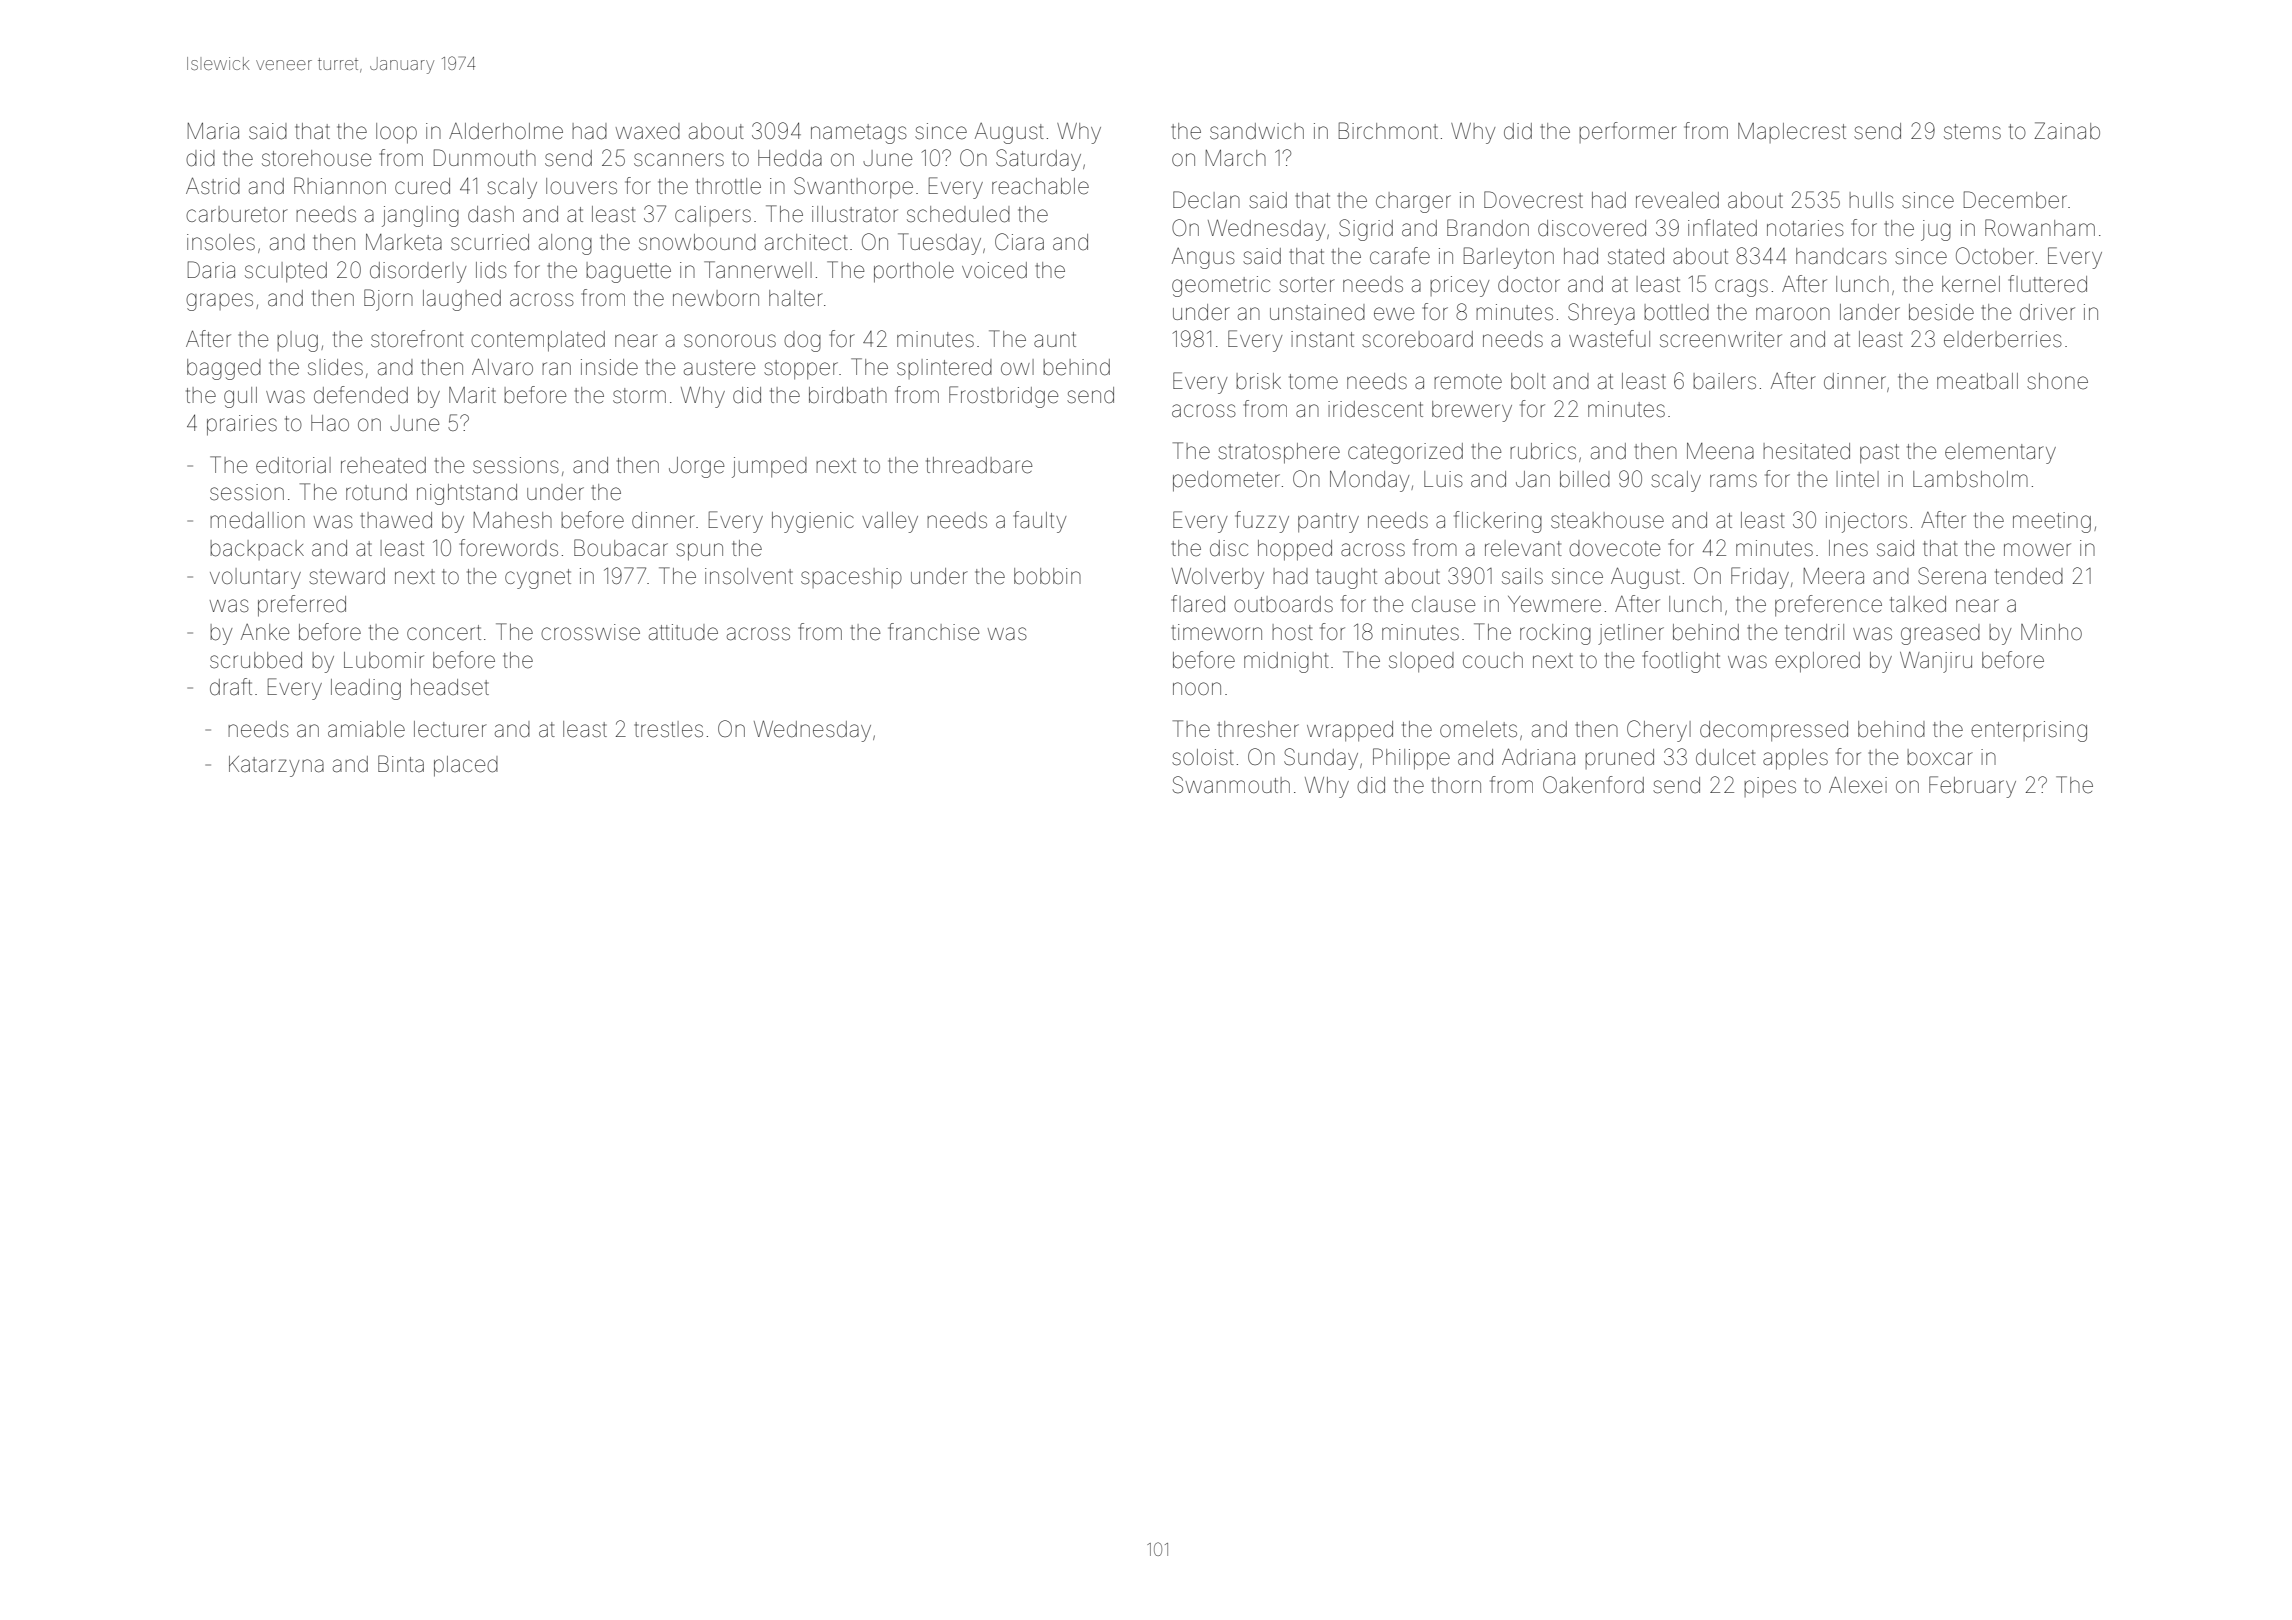 This page has height=1620, width=2292. Describe the element at coordinates (979, 465) in the page. I see `threadbare` at that location.
